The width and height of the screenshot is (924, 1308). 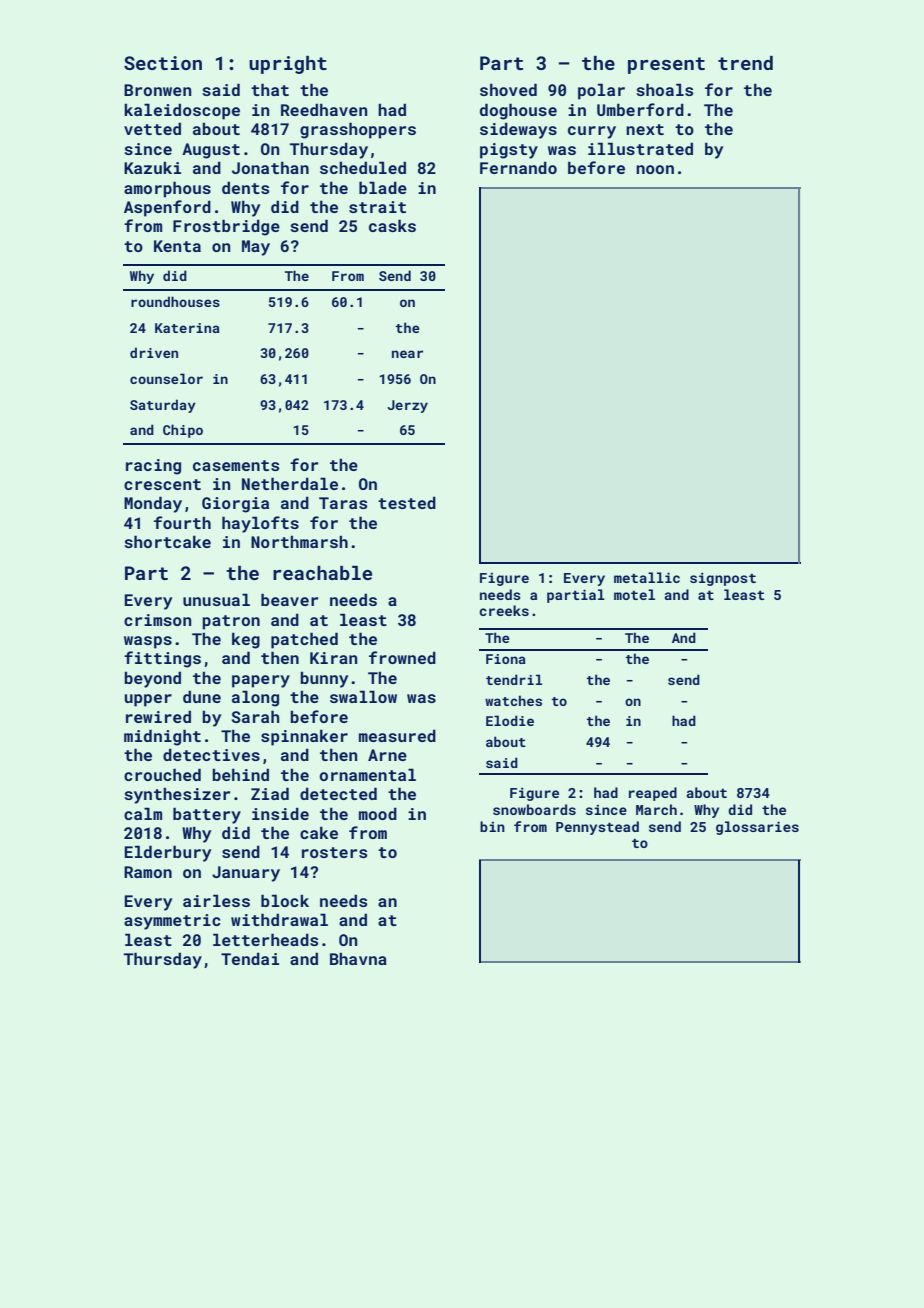 What do you see at coordinates (392, 225) in the screenshot?
I see `casks` at bounding box center [392, 225].
